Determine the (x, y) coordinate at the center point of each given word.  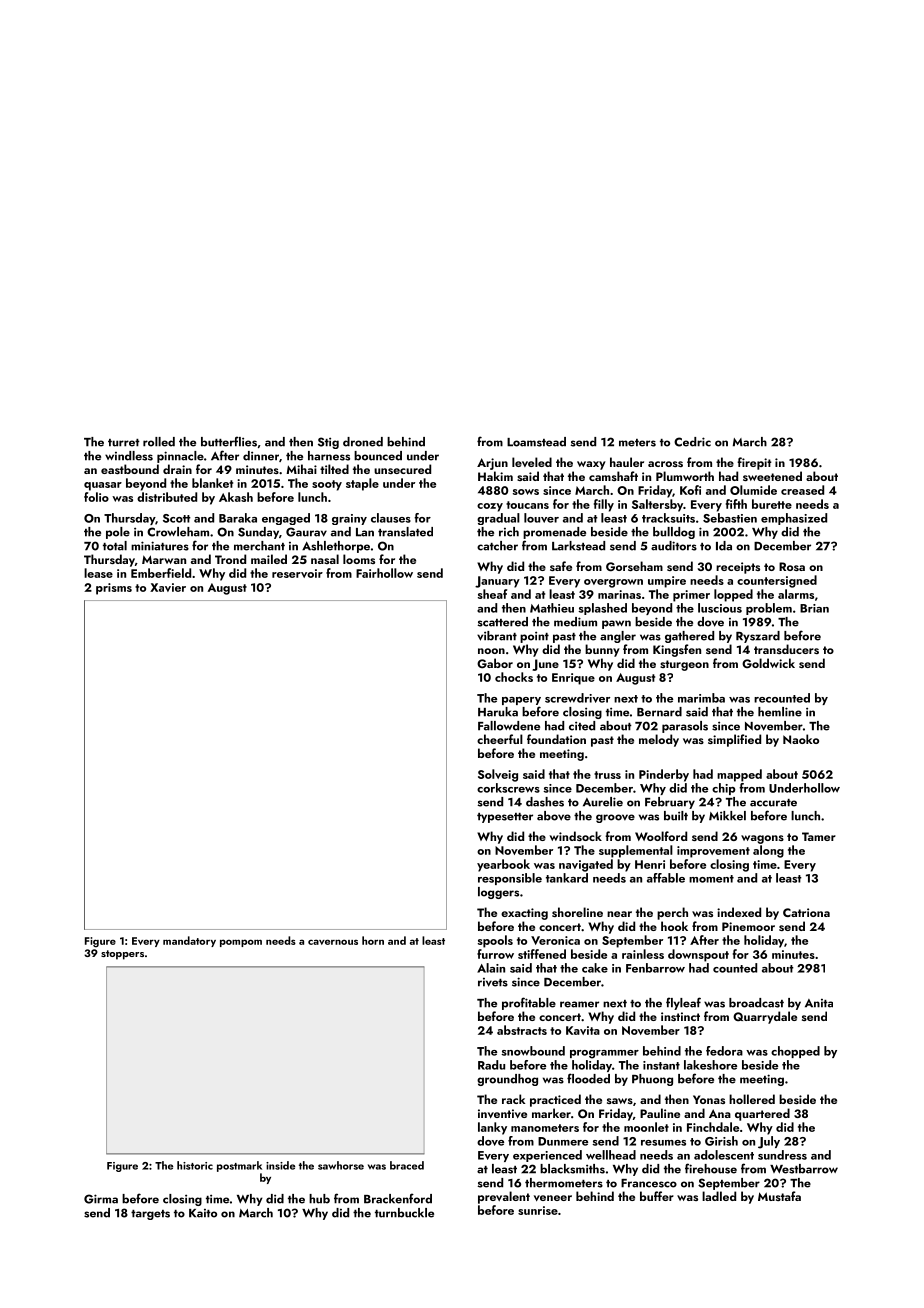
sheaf (492, 594)
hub (319, 1199)
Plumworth (685, 476)
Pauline (660, 1113)
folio (96, 497)
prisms (114, 589)
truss (607, 775)
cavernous (333, 942)
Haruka (498, 712)
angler (618, 637)
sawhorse (341, 1165)
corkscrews (508, 788)
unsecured (402, 469)
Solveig (498, 775)
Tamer (819, 836)
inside (280, 1165)
